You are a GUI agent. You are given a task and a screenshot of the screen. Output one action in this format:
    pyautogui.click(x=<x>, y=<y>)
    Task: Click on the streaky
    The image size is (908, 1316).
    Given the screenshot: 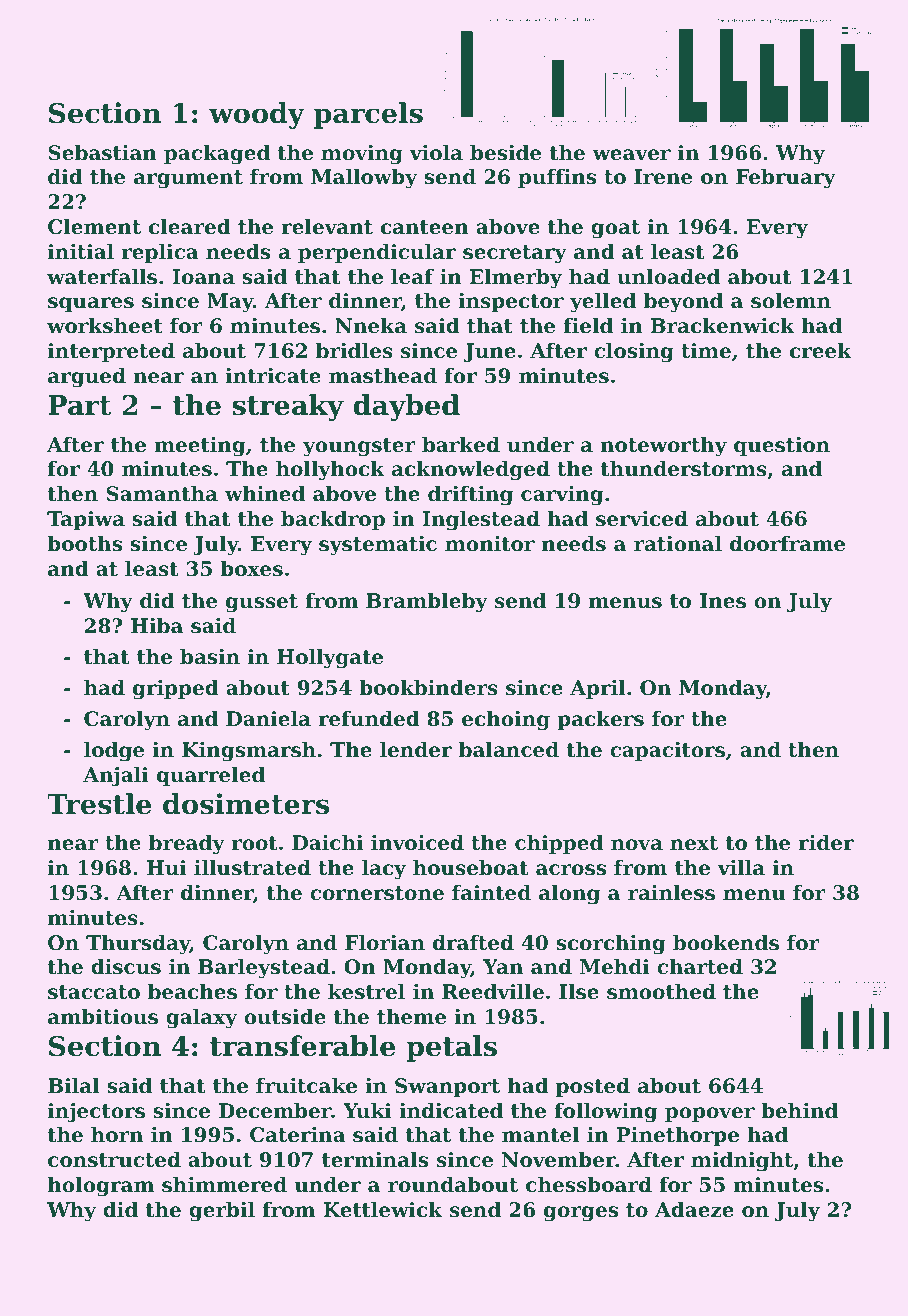 What is the action you would take?
    pyautogui.click(x=288, y=407)
